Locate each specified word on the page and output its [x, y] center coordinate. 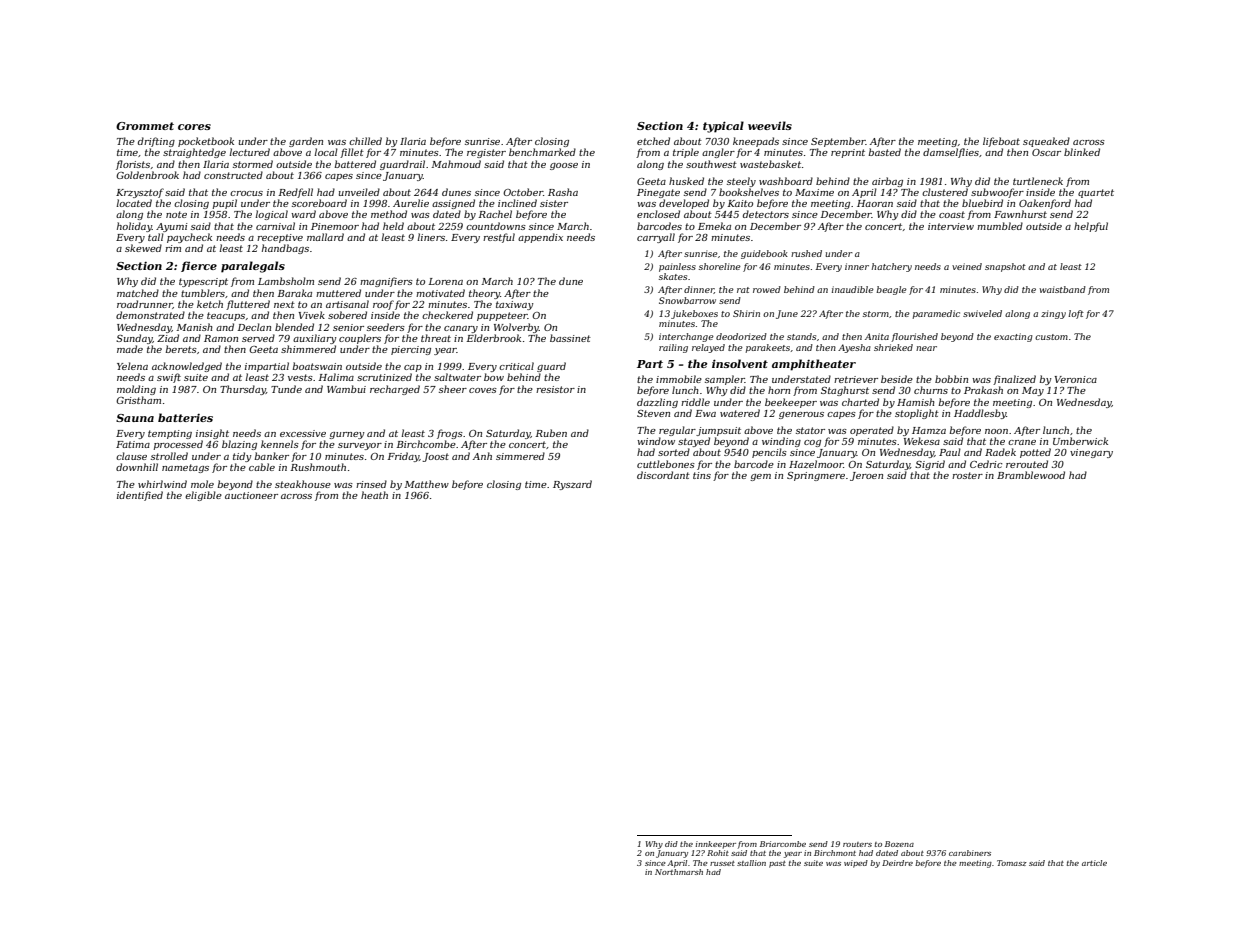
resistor [555, 389]
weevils [770, 125]
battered [355, 164]
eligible [203, 496]
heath [374, 495]
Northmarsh [679, 872]
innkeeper [715, 845]
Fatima [133, 444]
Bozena [899, 844]
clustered [945, 192]
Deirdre [897, 863]
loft [1076, 314]
